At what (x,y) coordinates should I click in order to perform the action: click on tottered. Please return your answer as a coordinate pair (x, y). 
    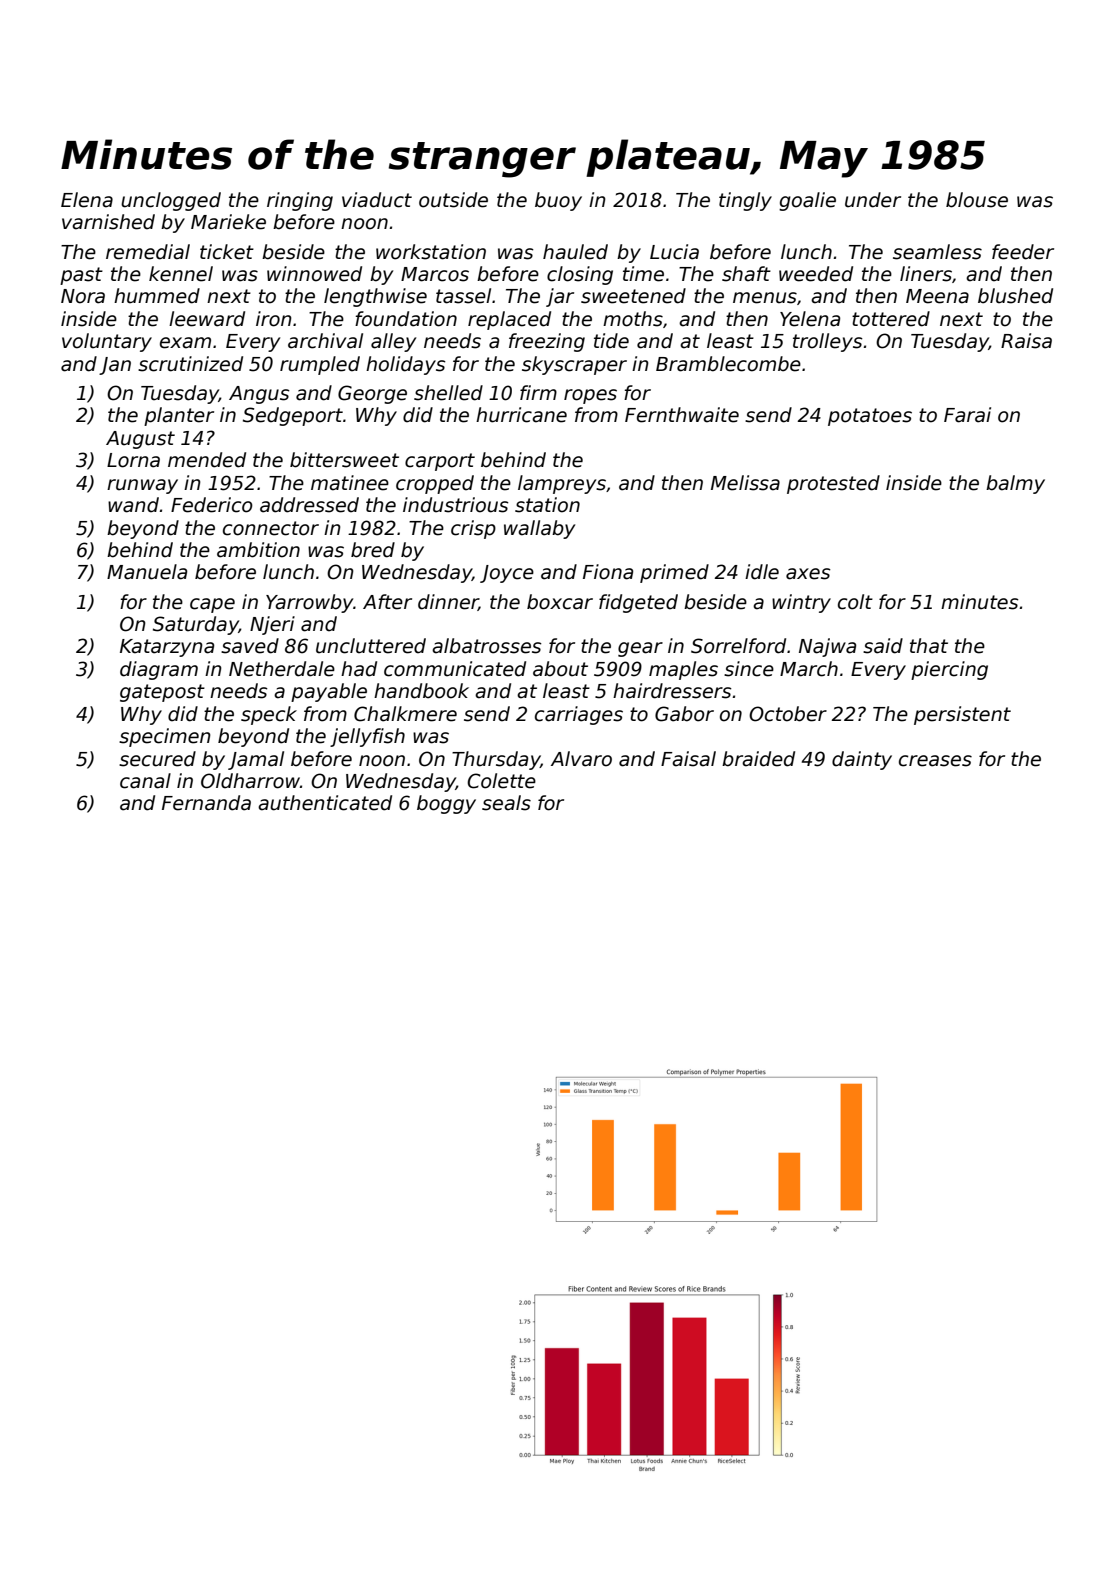
    Looking at the image, I should click on (891, 319).
